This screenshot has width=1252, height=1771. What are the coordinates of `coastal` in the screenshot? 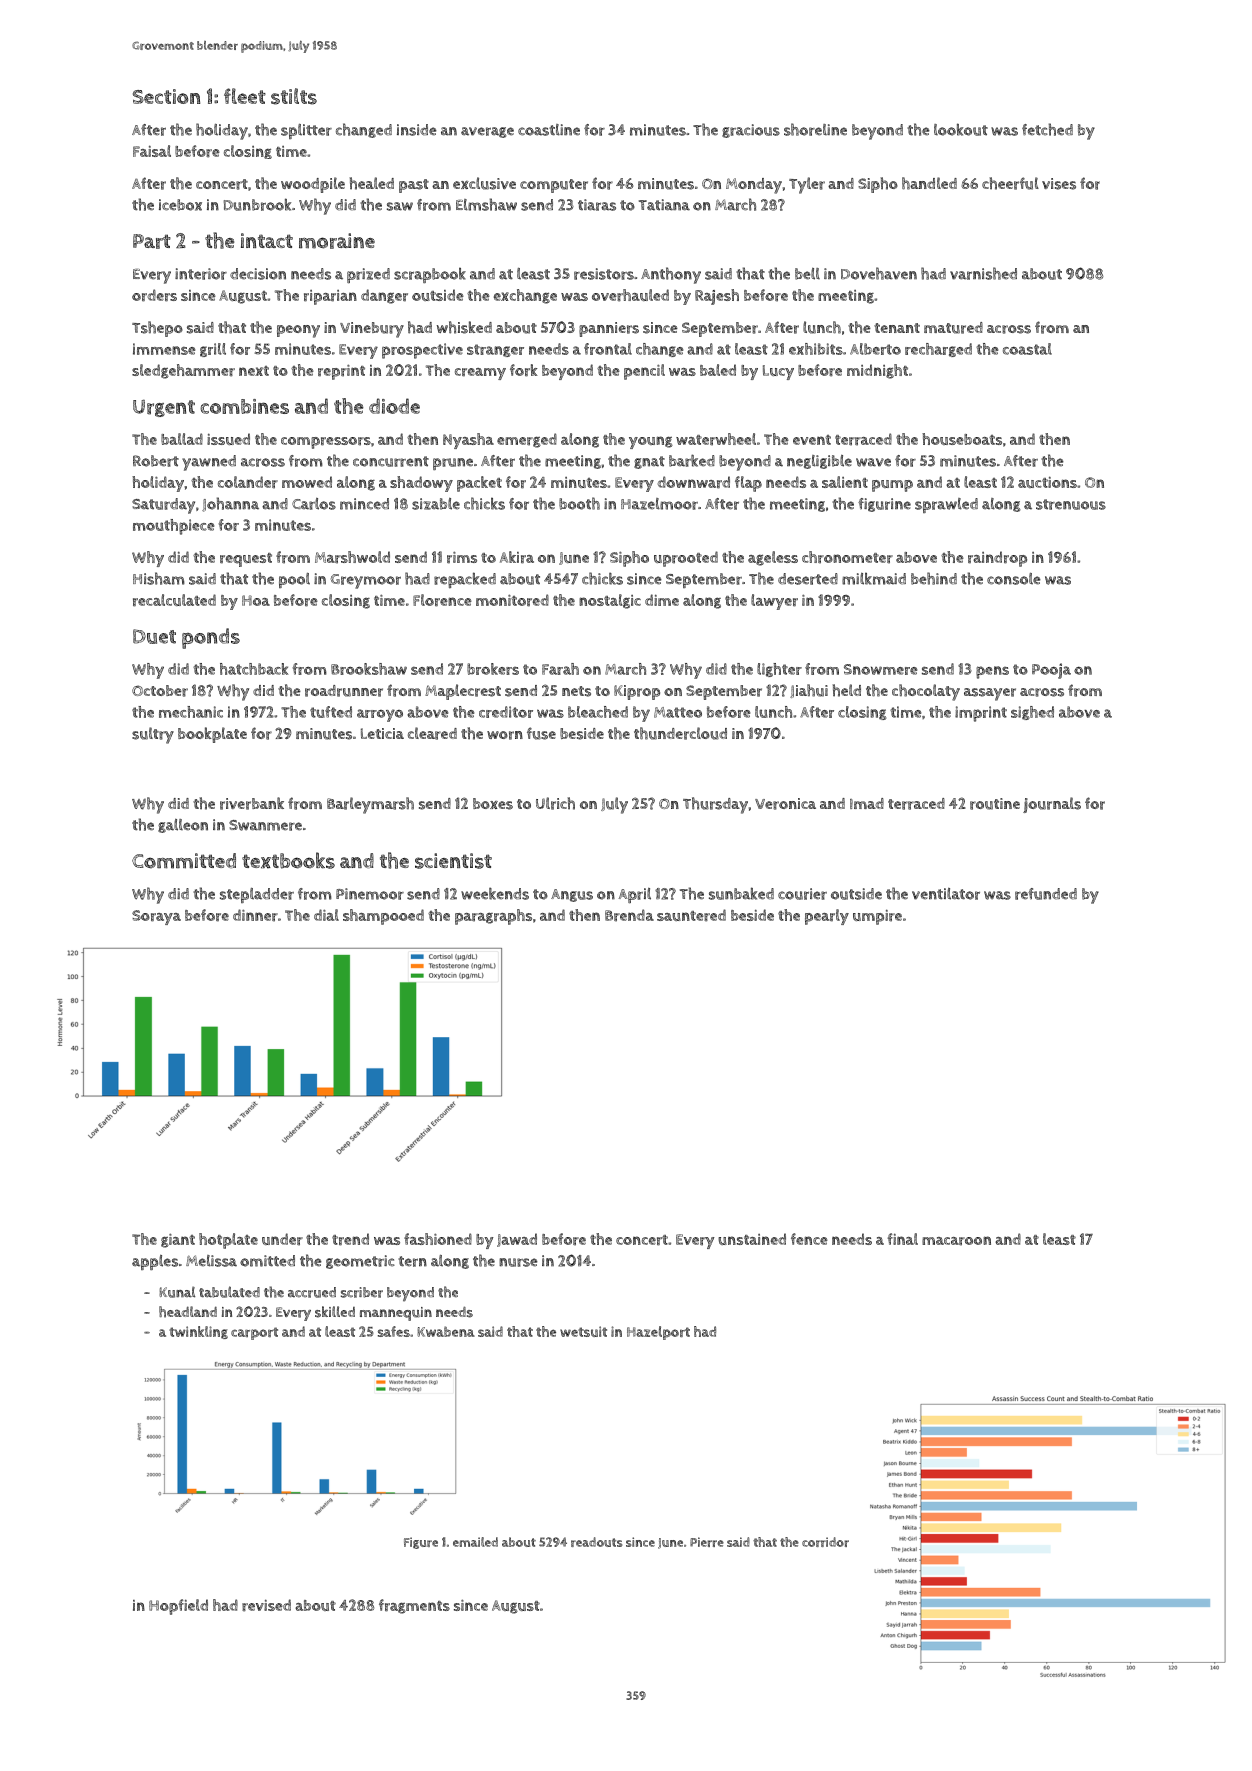 It's located at (1027, 349).
